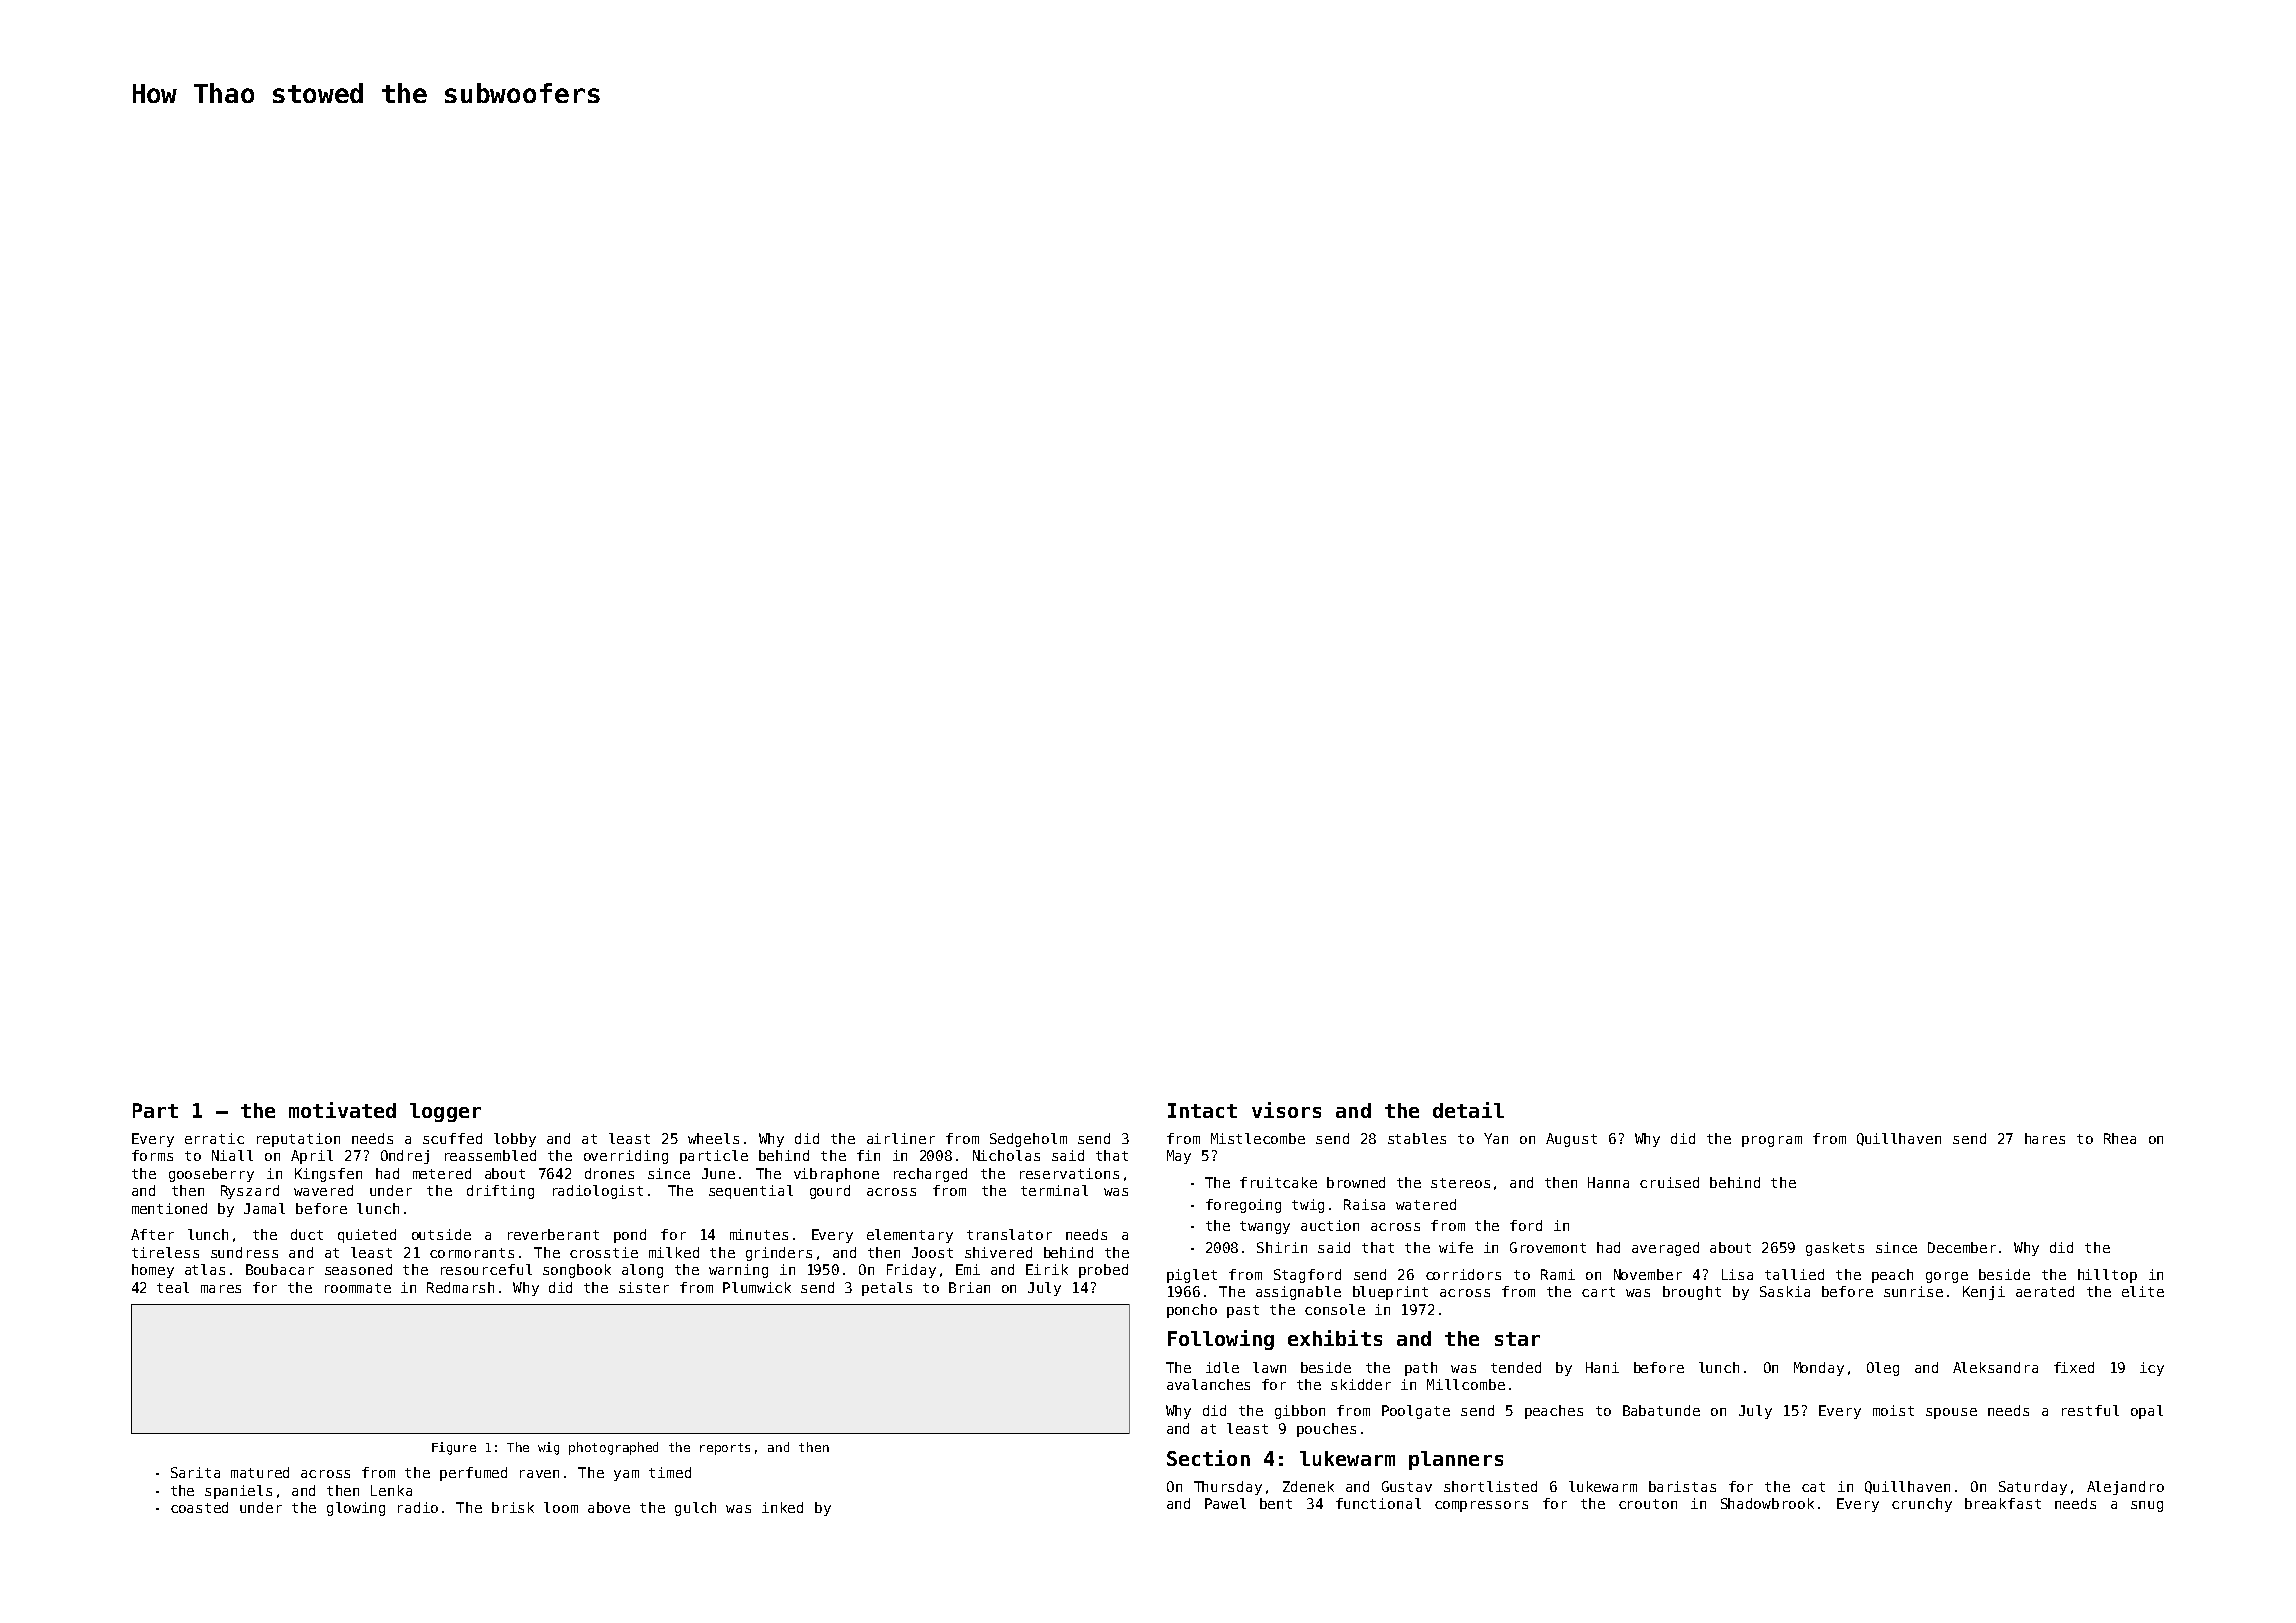 The height and width of the screenshot is (1623, 2296). I want to click on wheels, so click(713, 1138).
